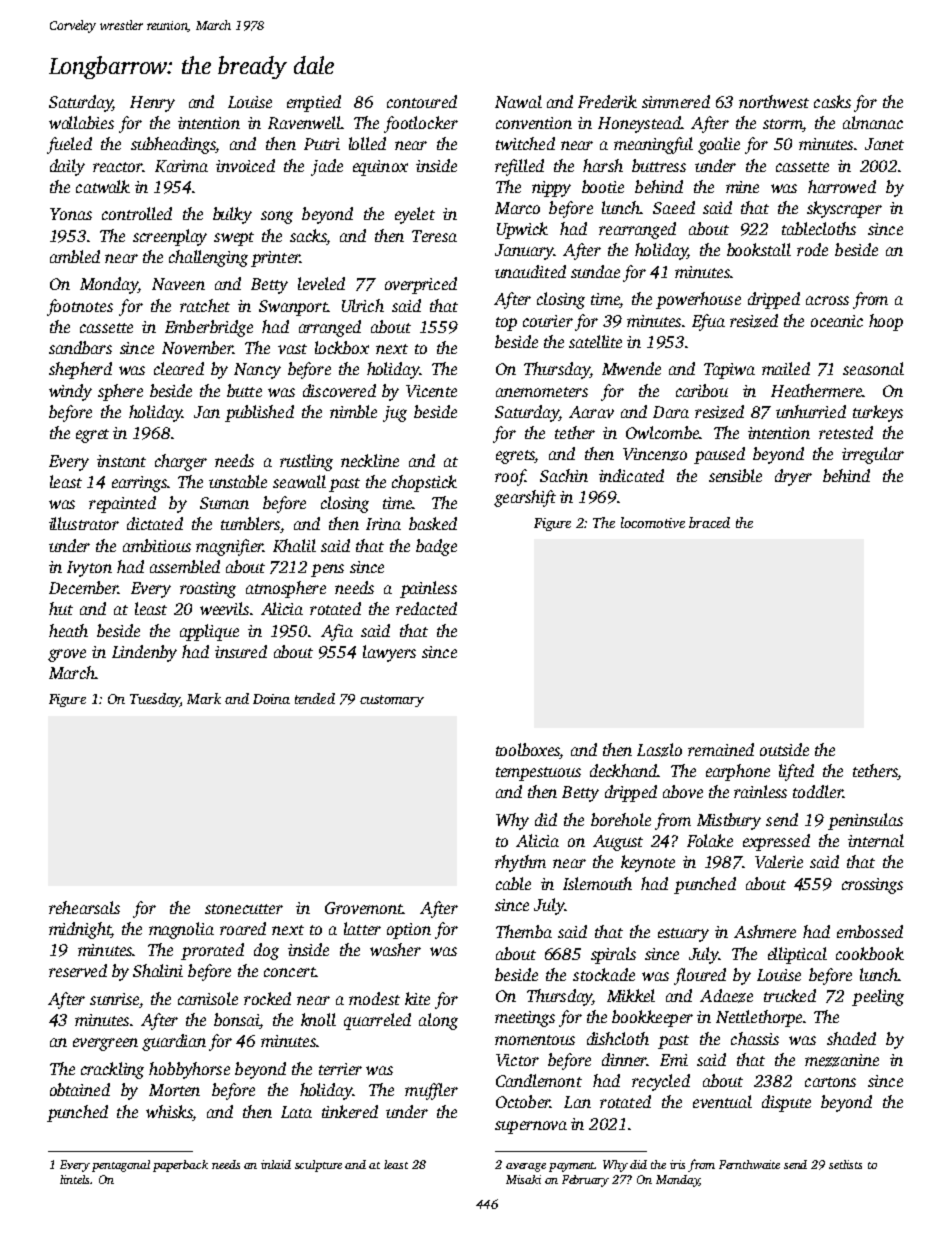 The width and height of the page is (952, 1233). What do you see at coordinates (607, 101) in the page?
I see `Frederik` at bounding box center [607, 101].
